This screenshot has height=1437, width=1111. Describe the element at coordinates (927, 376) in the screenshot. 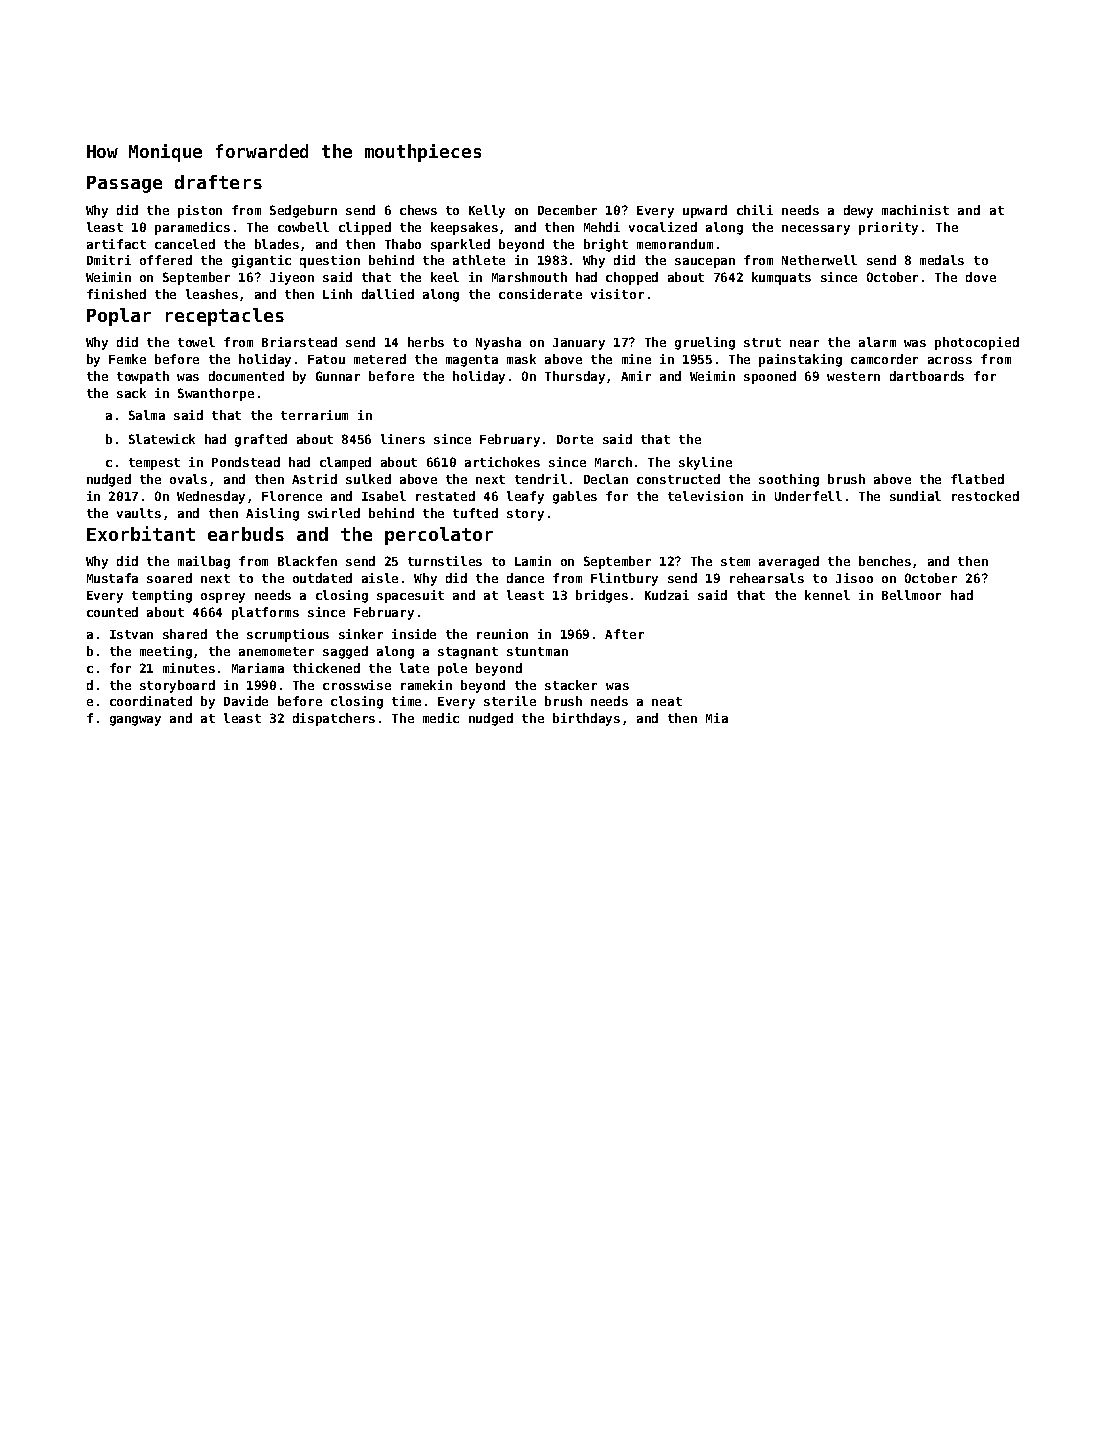

I see `dartboards` at that location.
